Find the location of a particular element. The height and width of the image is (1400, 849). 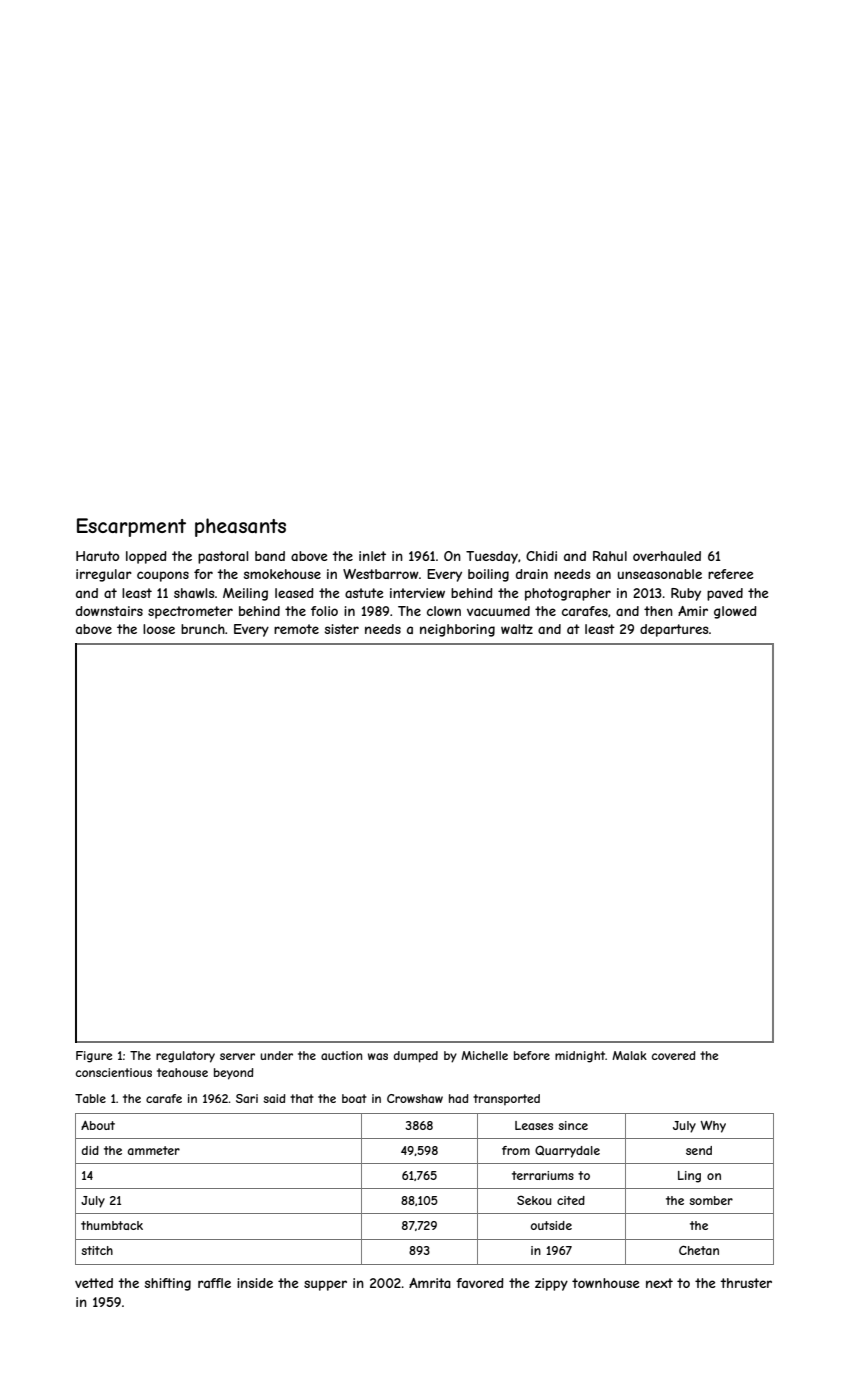

Tuesday is located at coordinates (492, 557).
